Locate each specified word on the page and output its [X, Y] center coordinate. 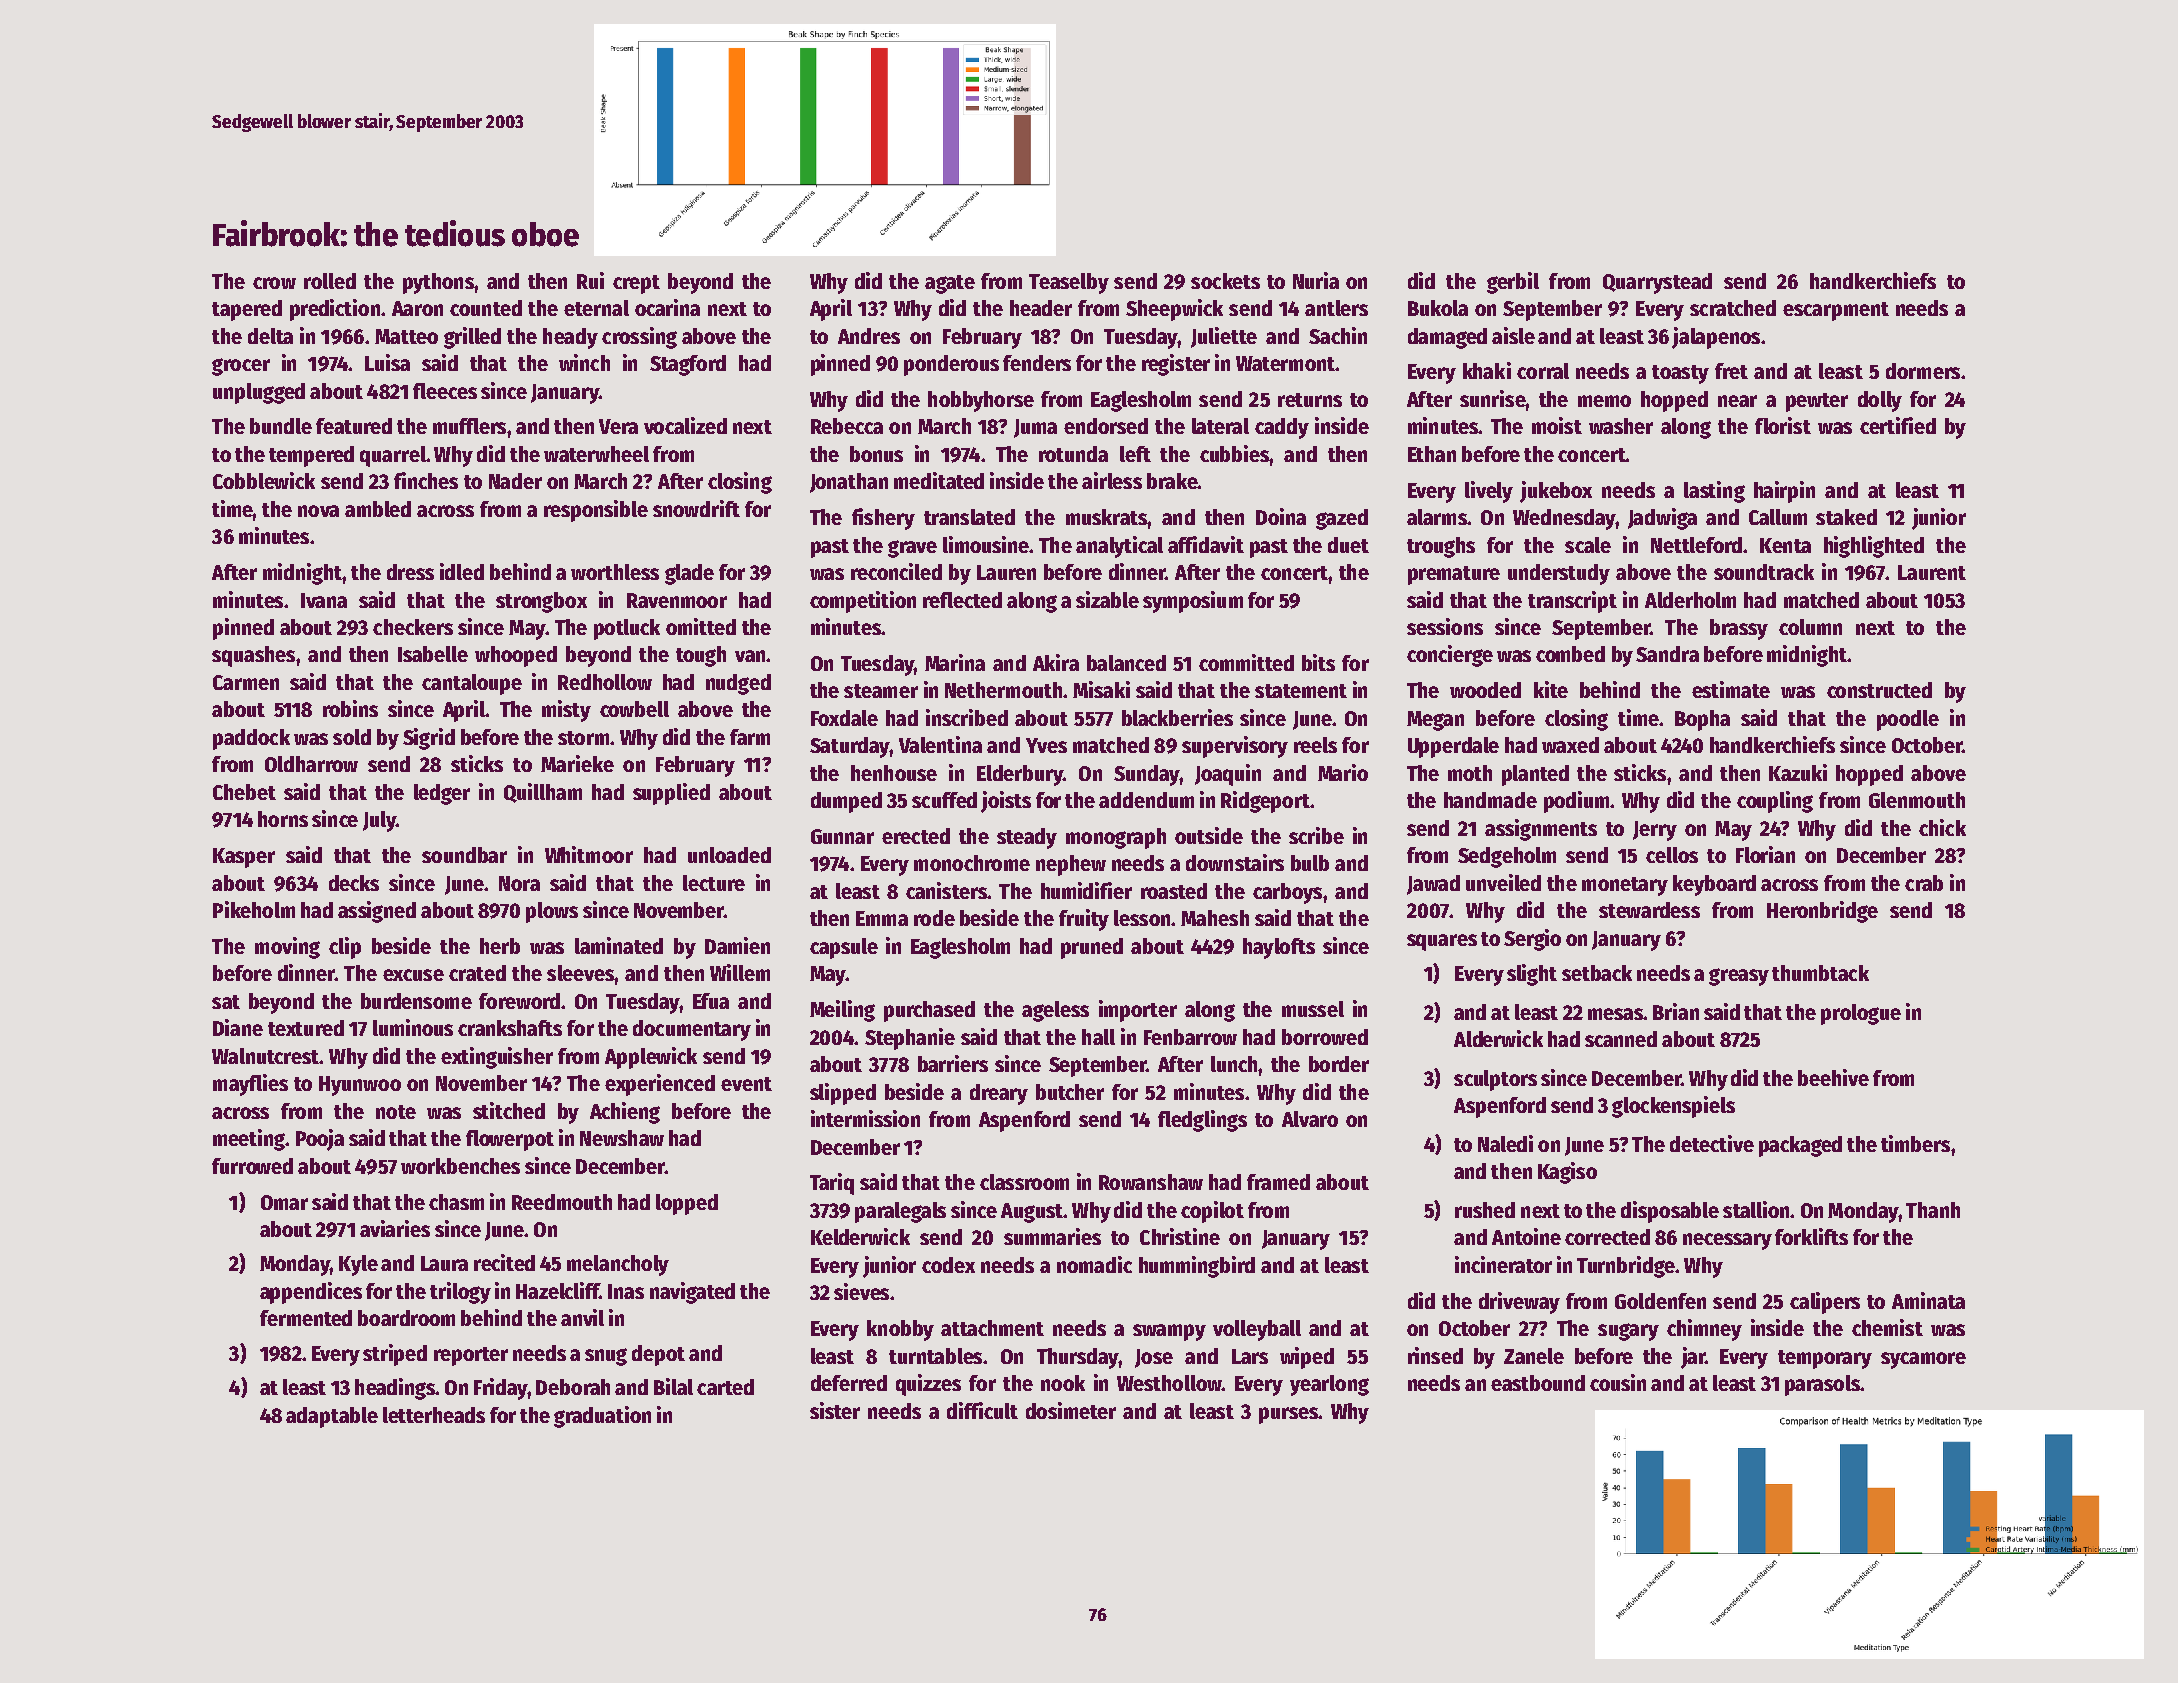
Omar [284, 1202]
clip [345, 948]
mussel [1313, 1009]
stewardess [1649, 910]
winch [584, 362]
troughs [1441, 547]
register [1176, 365]
